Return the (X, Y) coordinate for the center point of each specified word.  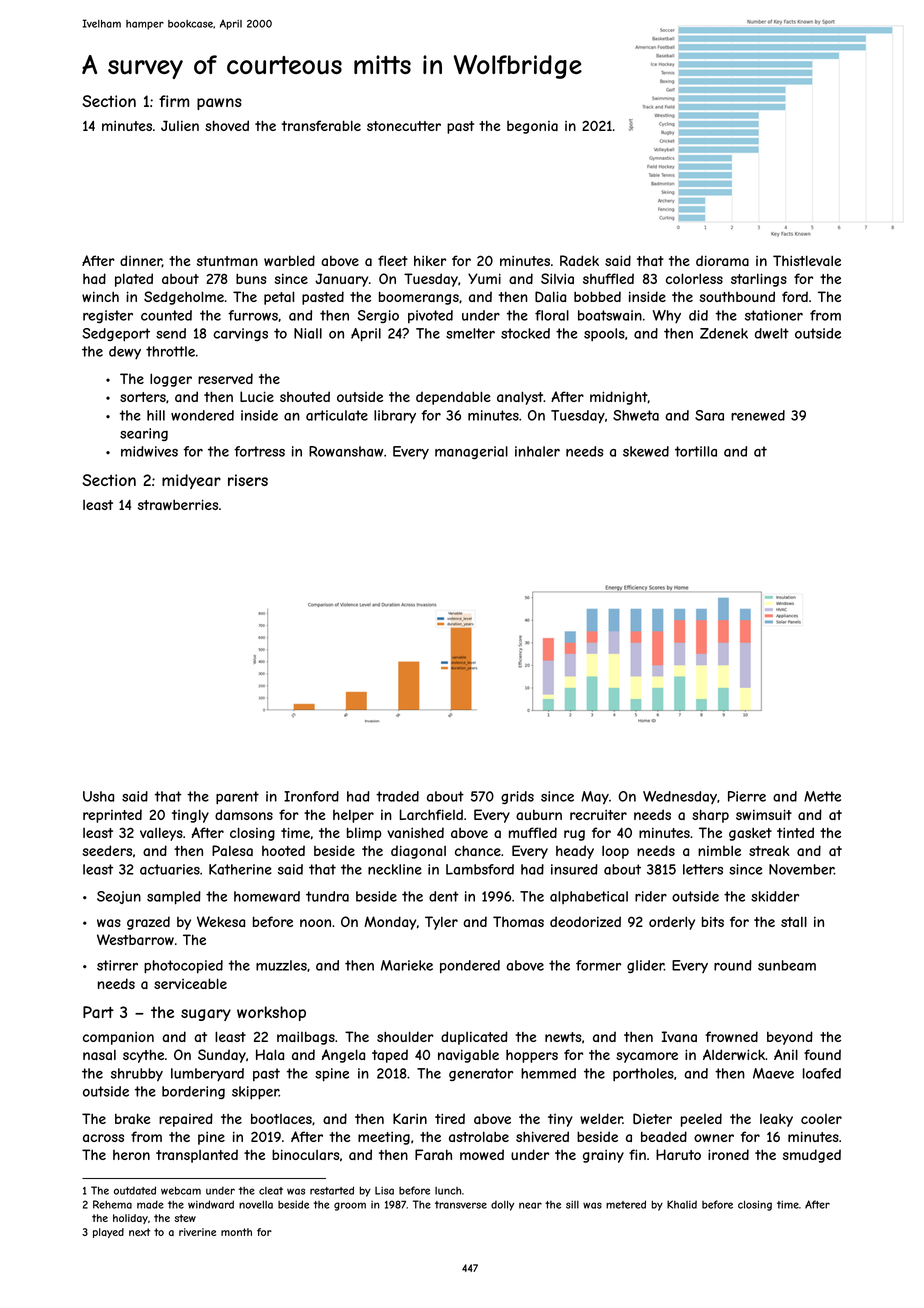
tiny (560, 1120)
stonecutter (404, 126)
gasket (750, 834)
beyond (790, 1038)
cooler (821, 1119)
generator (481, 1074)
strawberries (178, 504)
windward (211, 1204)
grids (517, 797)
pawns (219, 104)
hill (156, 415)
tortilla (696, 451)
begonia (532, 127)
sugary (206, 1015)
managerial (471, 452)
